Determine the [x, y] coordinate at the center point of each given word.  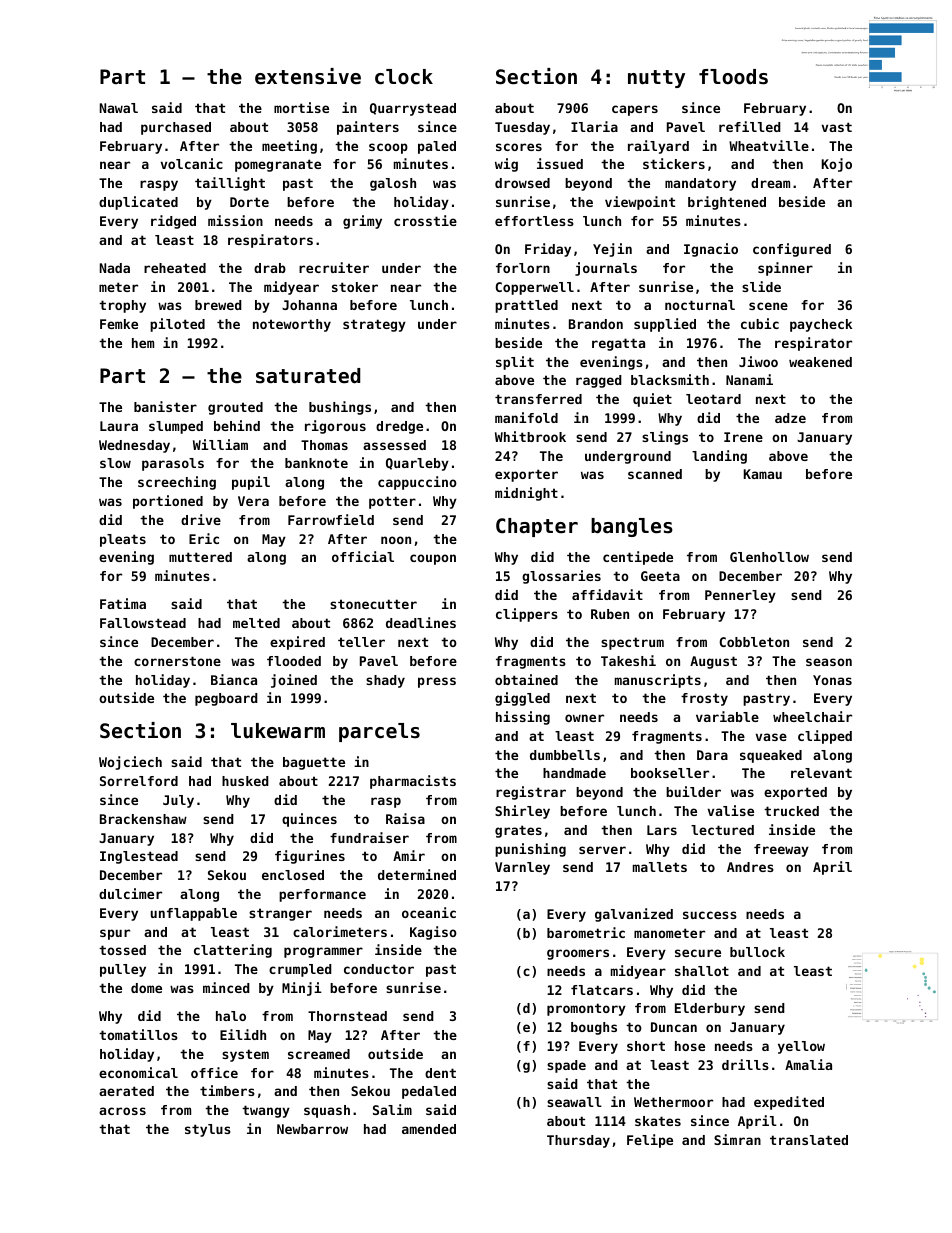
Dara [712, 755]
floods [733, 77]
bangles [632, 527]
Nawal [119, 108]
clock [404, 77]
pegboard [226, 699]
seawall [574, 1102]
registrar [531, 793]
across [122, 1111]
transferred [538, 399]
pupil [251, 483]
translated [809, 1140]
